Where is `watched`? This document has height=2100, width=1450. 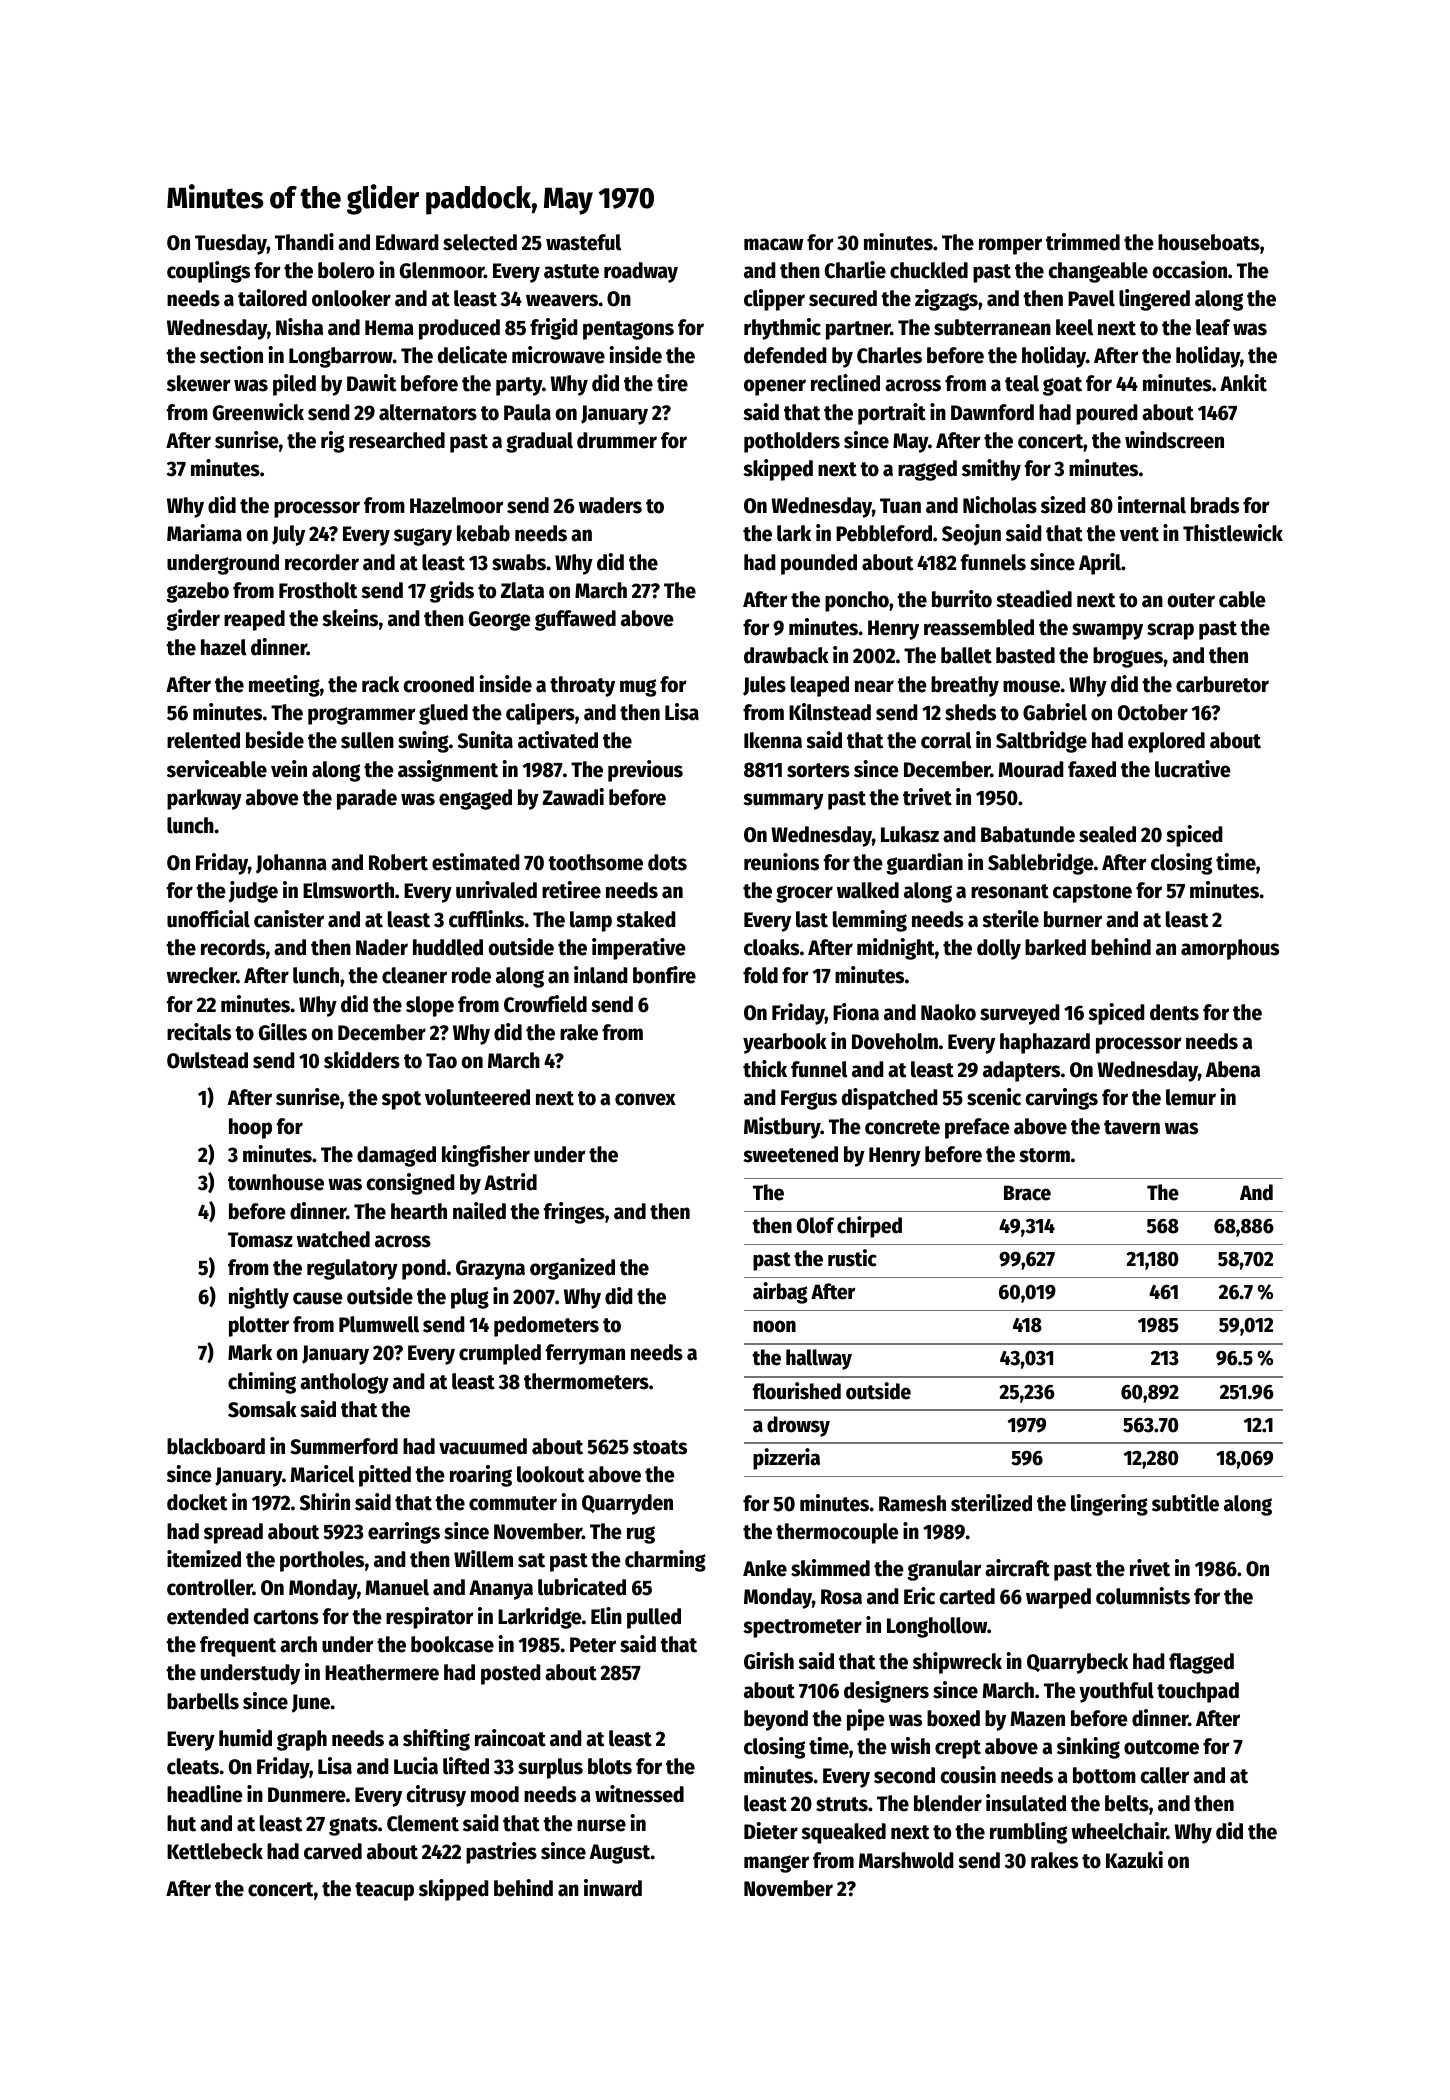 watched is located at coordinates (333, 1239).
